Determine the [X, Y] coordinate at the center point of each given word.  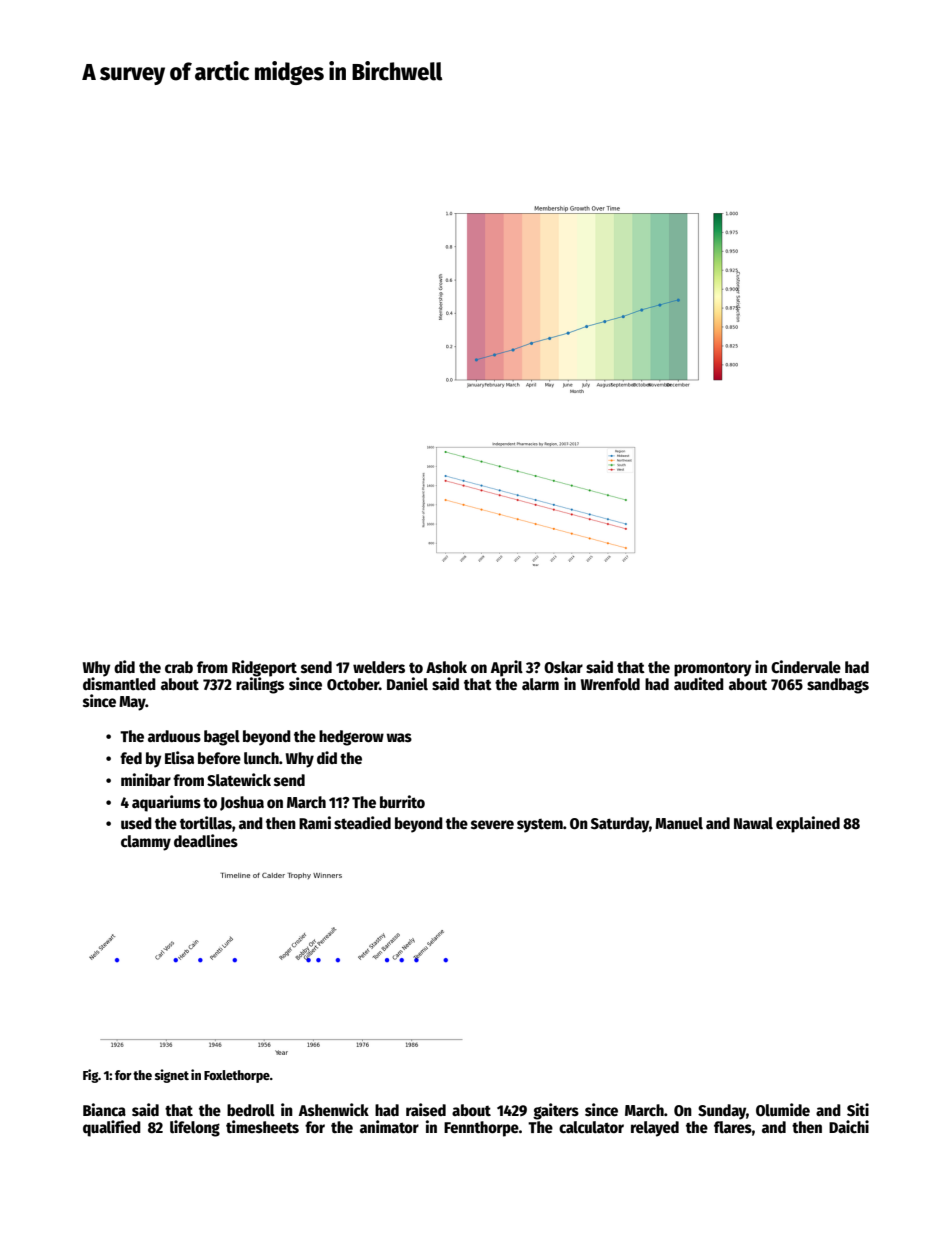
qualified [112, 1128]
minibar [146, 779]
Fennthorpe [481, 1129]
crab [179, 667]
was [399, 737]
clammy [146, 843]
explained [808, 824]
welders [379, 667]
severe [492, 824]
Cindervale [806, 666]
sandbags [838, 686]
